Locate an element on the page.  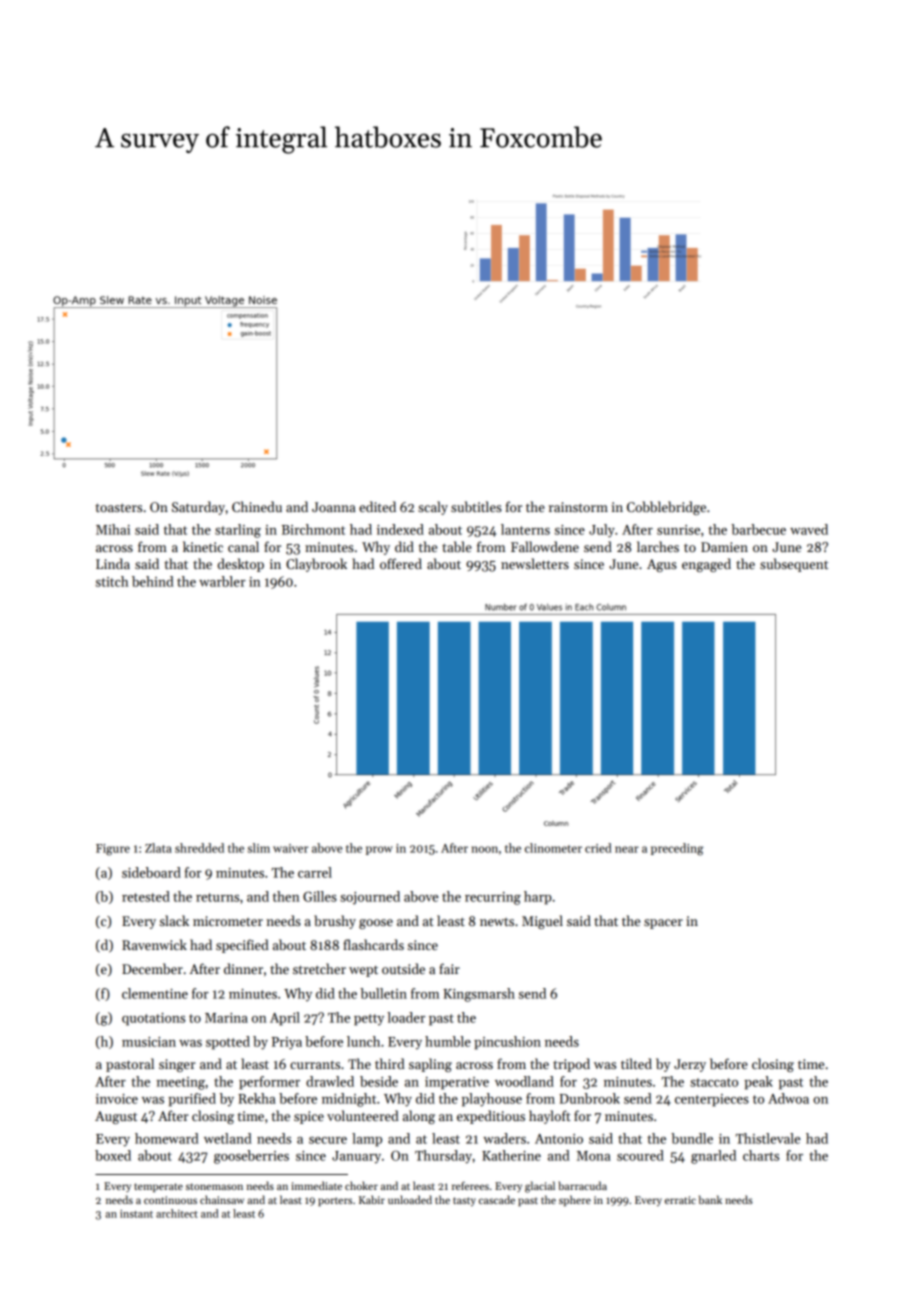
clinometer is located at coordinates (553, 848).
